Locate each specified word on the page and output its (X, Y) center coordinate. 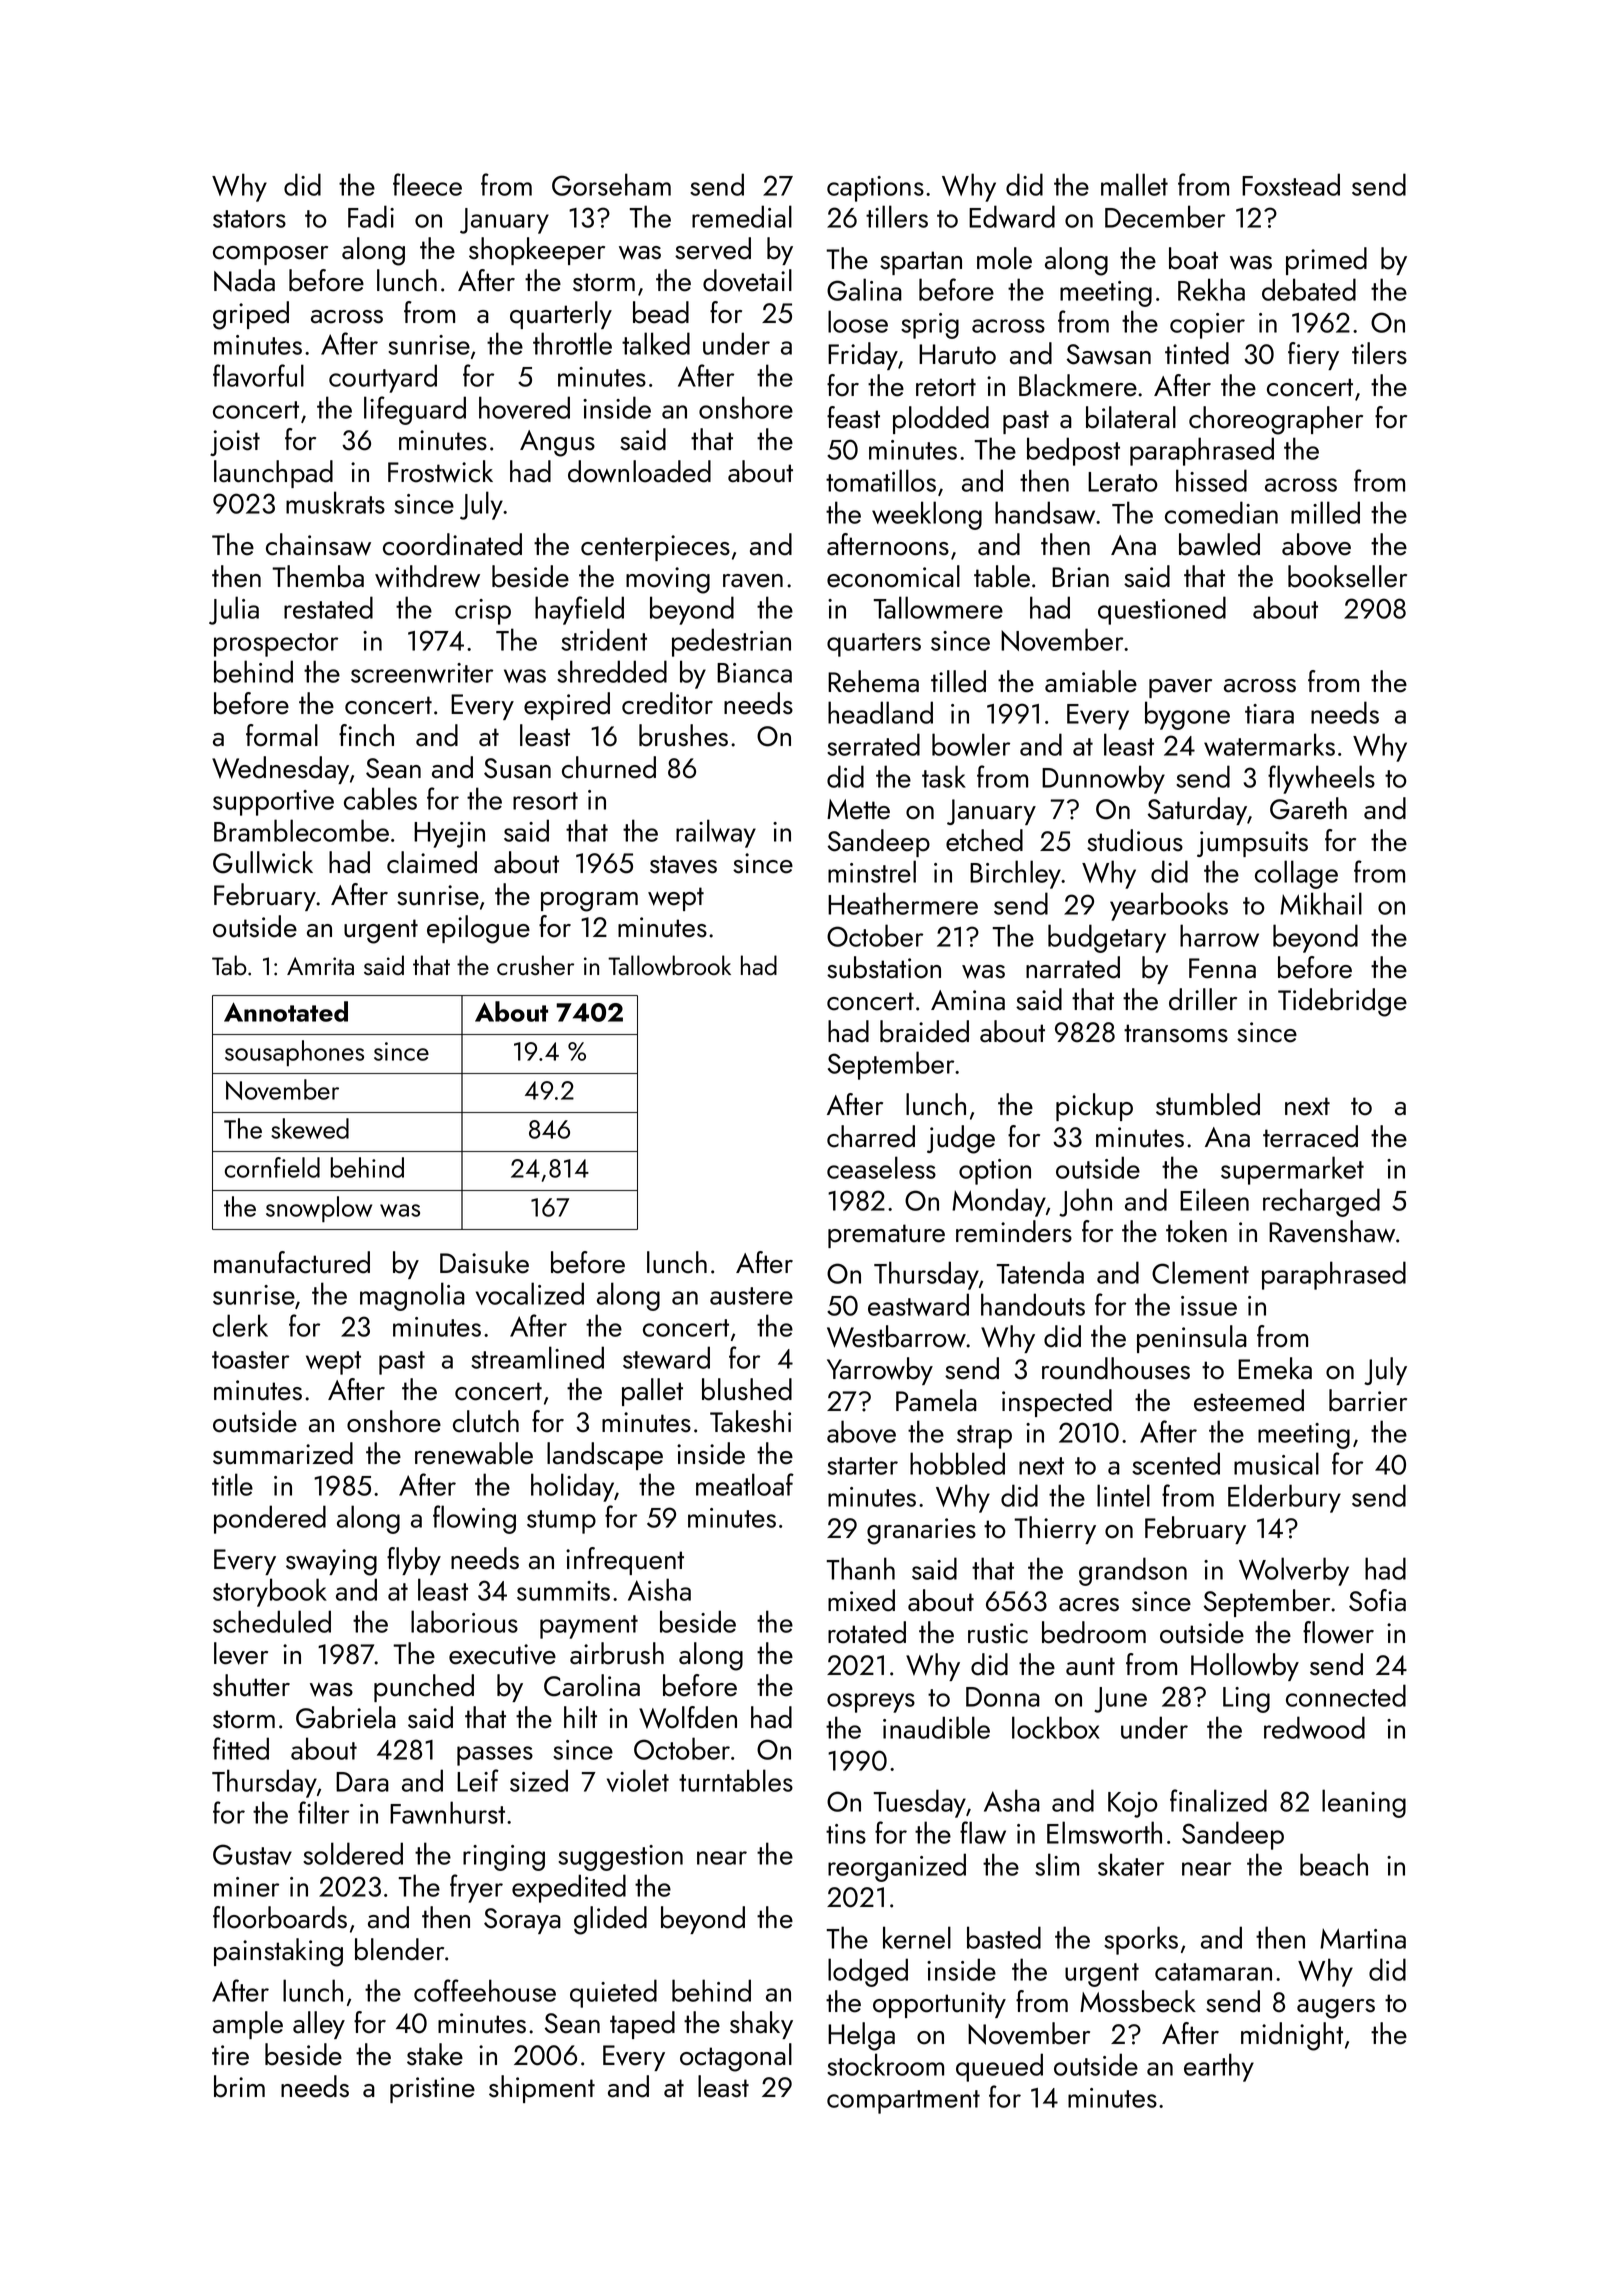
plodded (941, 420)
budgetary (1107, 938)
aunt (1090, 1666)
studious (1135, 840)
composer (270, 255)
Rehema (873, 681)
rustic (998, 1633)
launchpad (273, 474)
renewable (474, 1453)
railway (716, 833)
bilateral (1131, 417)
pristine (432, 2090)
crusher (535, 965)
